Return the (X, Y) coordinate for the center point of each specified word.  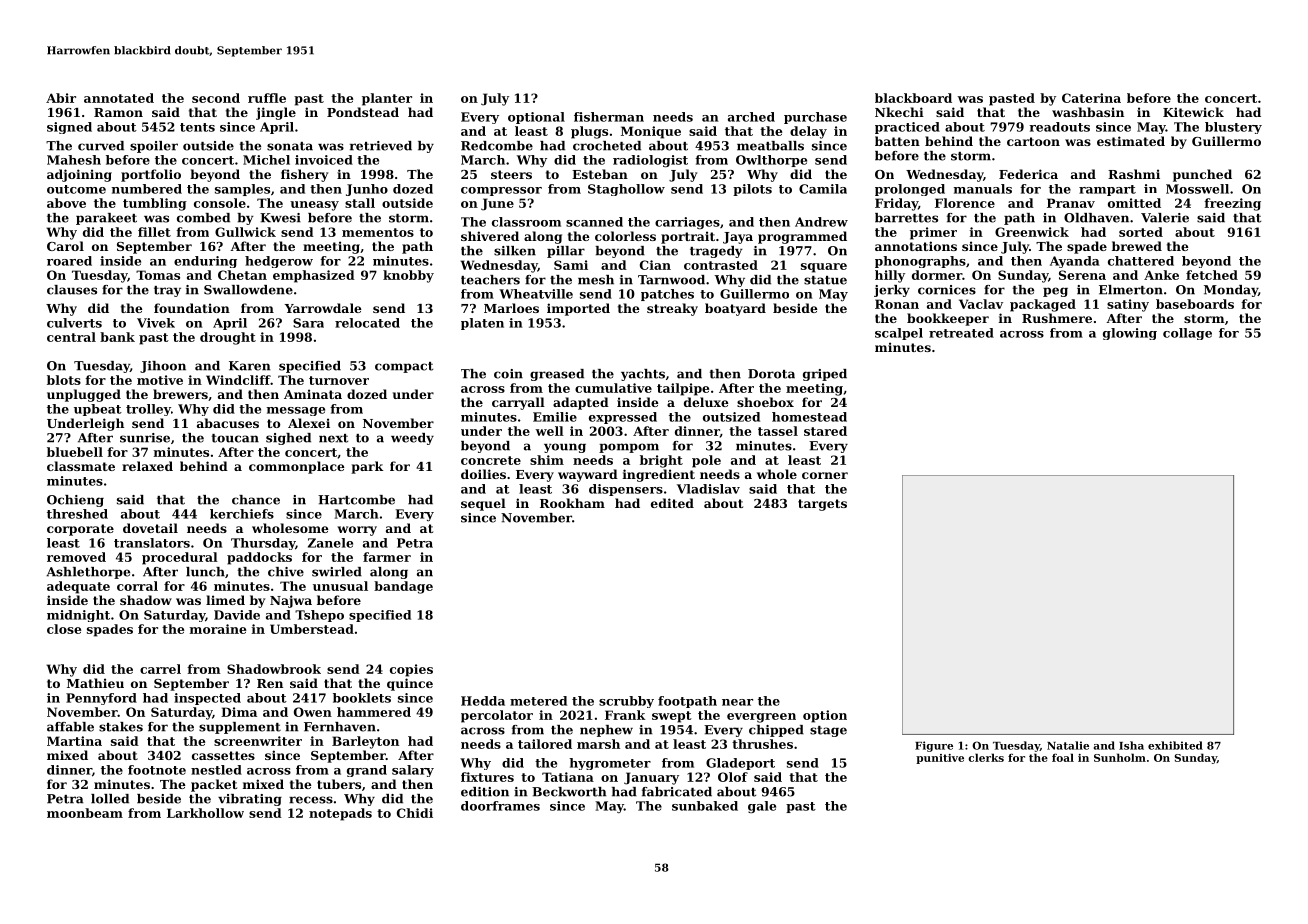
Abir (61, 98)
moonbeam (85, 813)
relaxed (147, 466)
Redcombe (497, 146)
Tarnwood (671, 280)
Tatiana (568, 777)
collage (1187, 334)
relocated (367, 323)
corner (825, 475)
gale (762, 807)
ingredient (659, 475)
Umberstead (312, 629)
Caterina (1091, 98)
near (737, 702)
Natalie (1068, 745)
